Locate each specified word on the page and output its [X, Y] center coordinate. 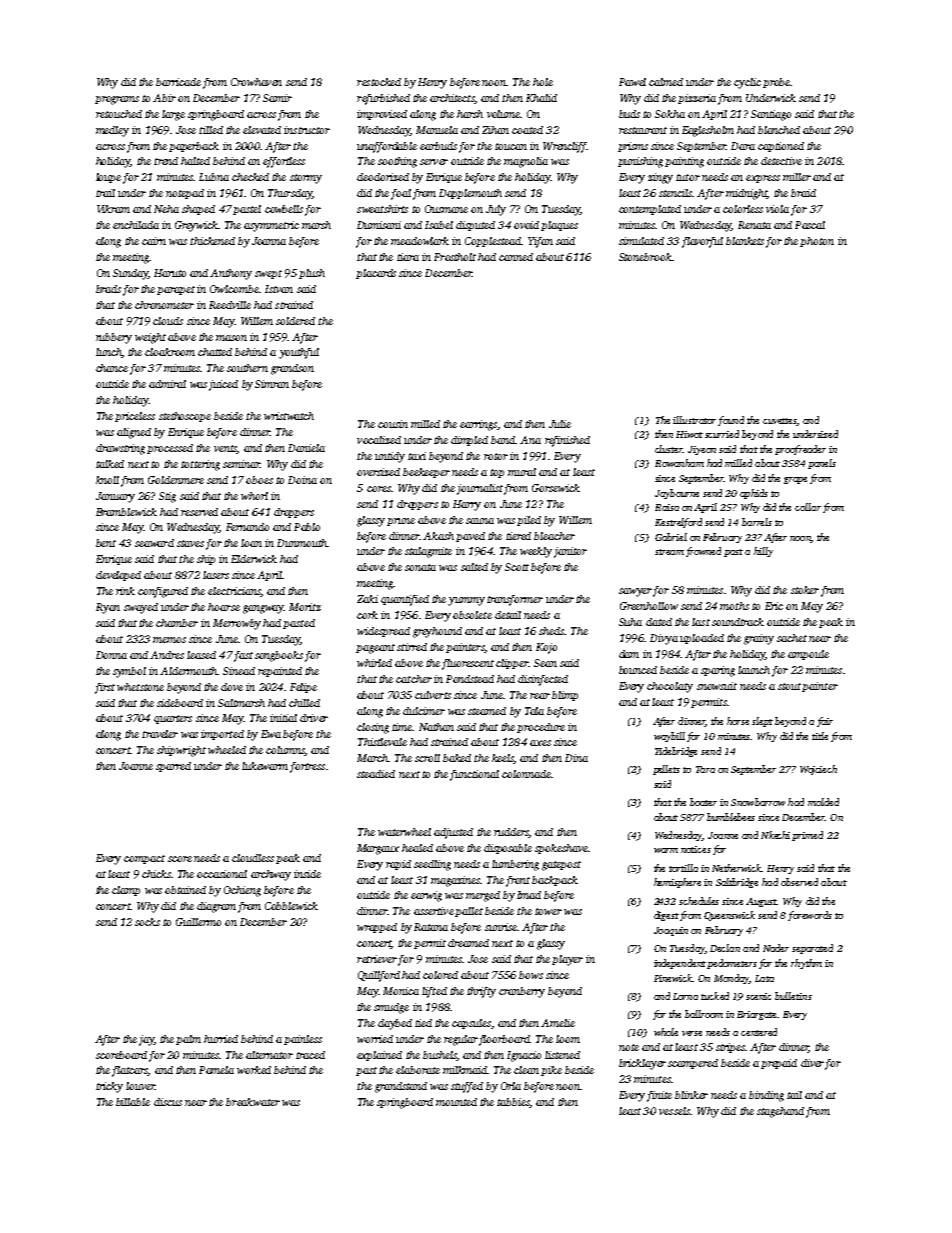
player [567, 960]
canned [516, 257]
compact [144, 859]
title [820, 736]
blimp [565, 696]
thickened [212, 241]
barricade [178, 82]
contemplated [650, 210]
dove [232, 687]
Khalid [541, 98]
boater [703, 802]
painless [303, 1040]
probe [776, 83]
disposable [508, 849]
